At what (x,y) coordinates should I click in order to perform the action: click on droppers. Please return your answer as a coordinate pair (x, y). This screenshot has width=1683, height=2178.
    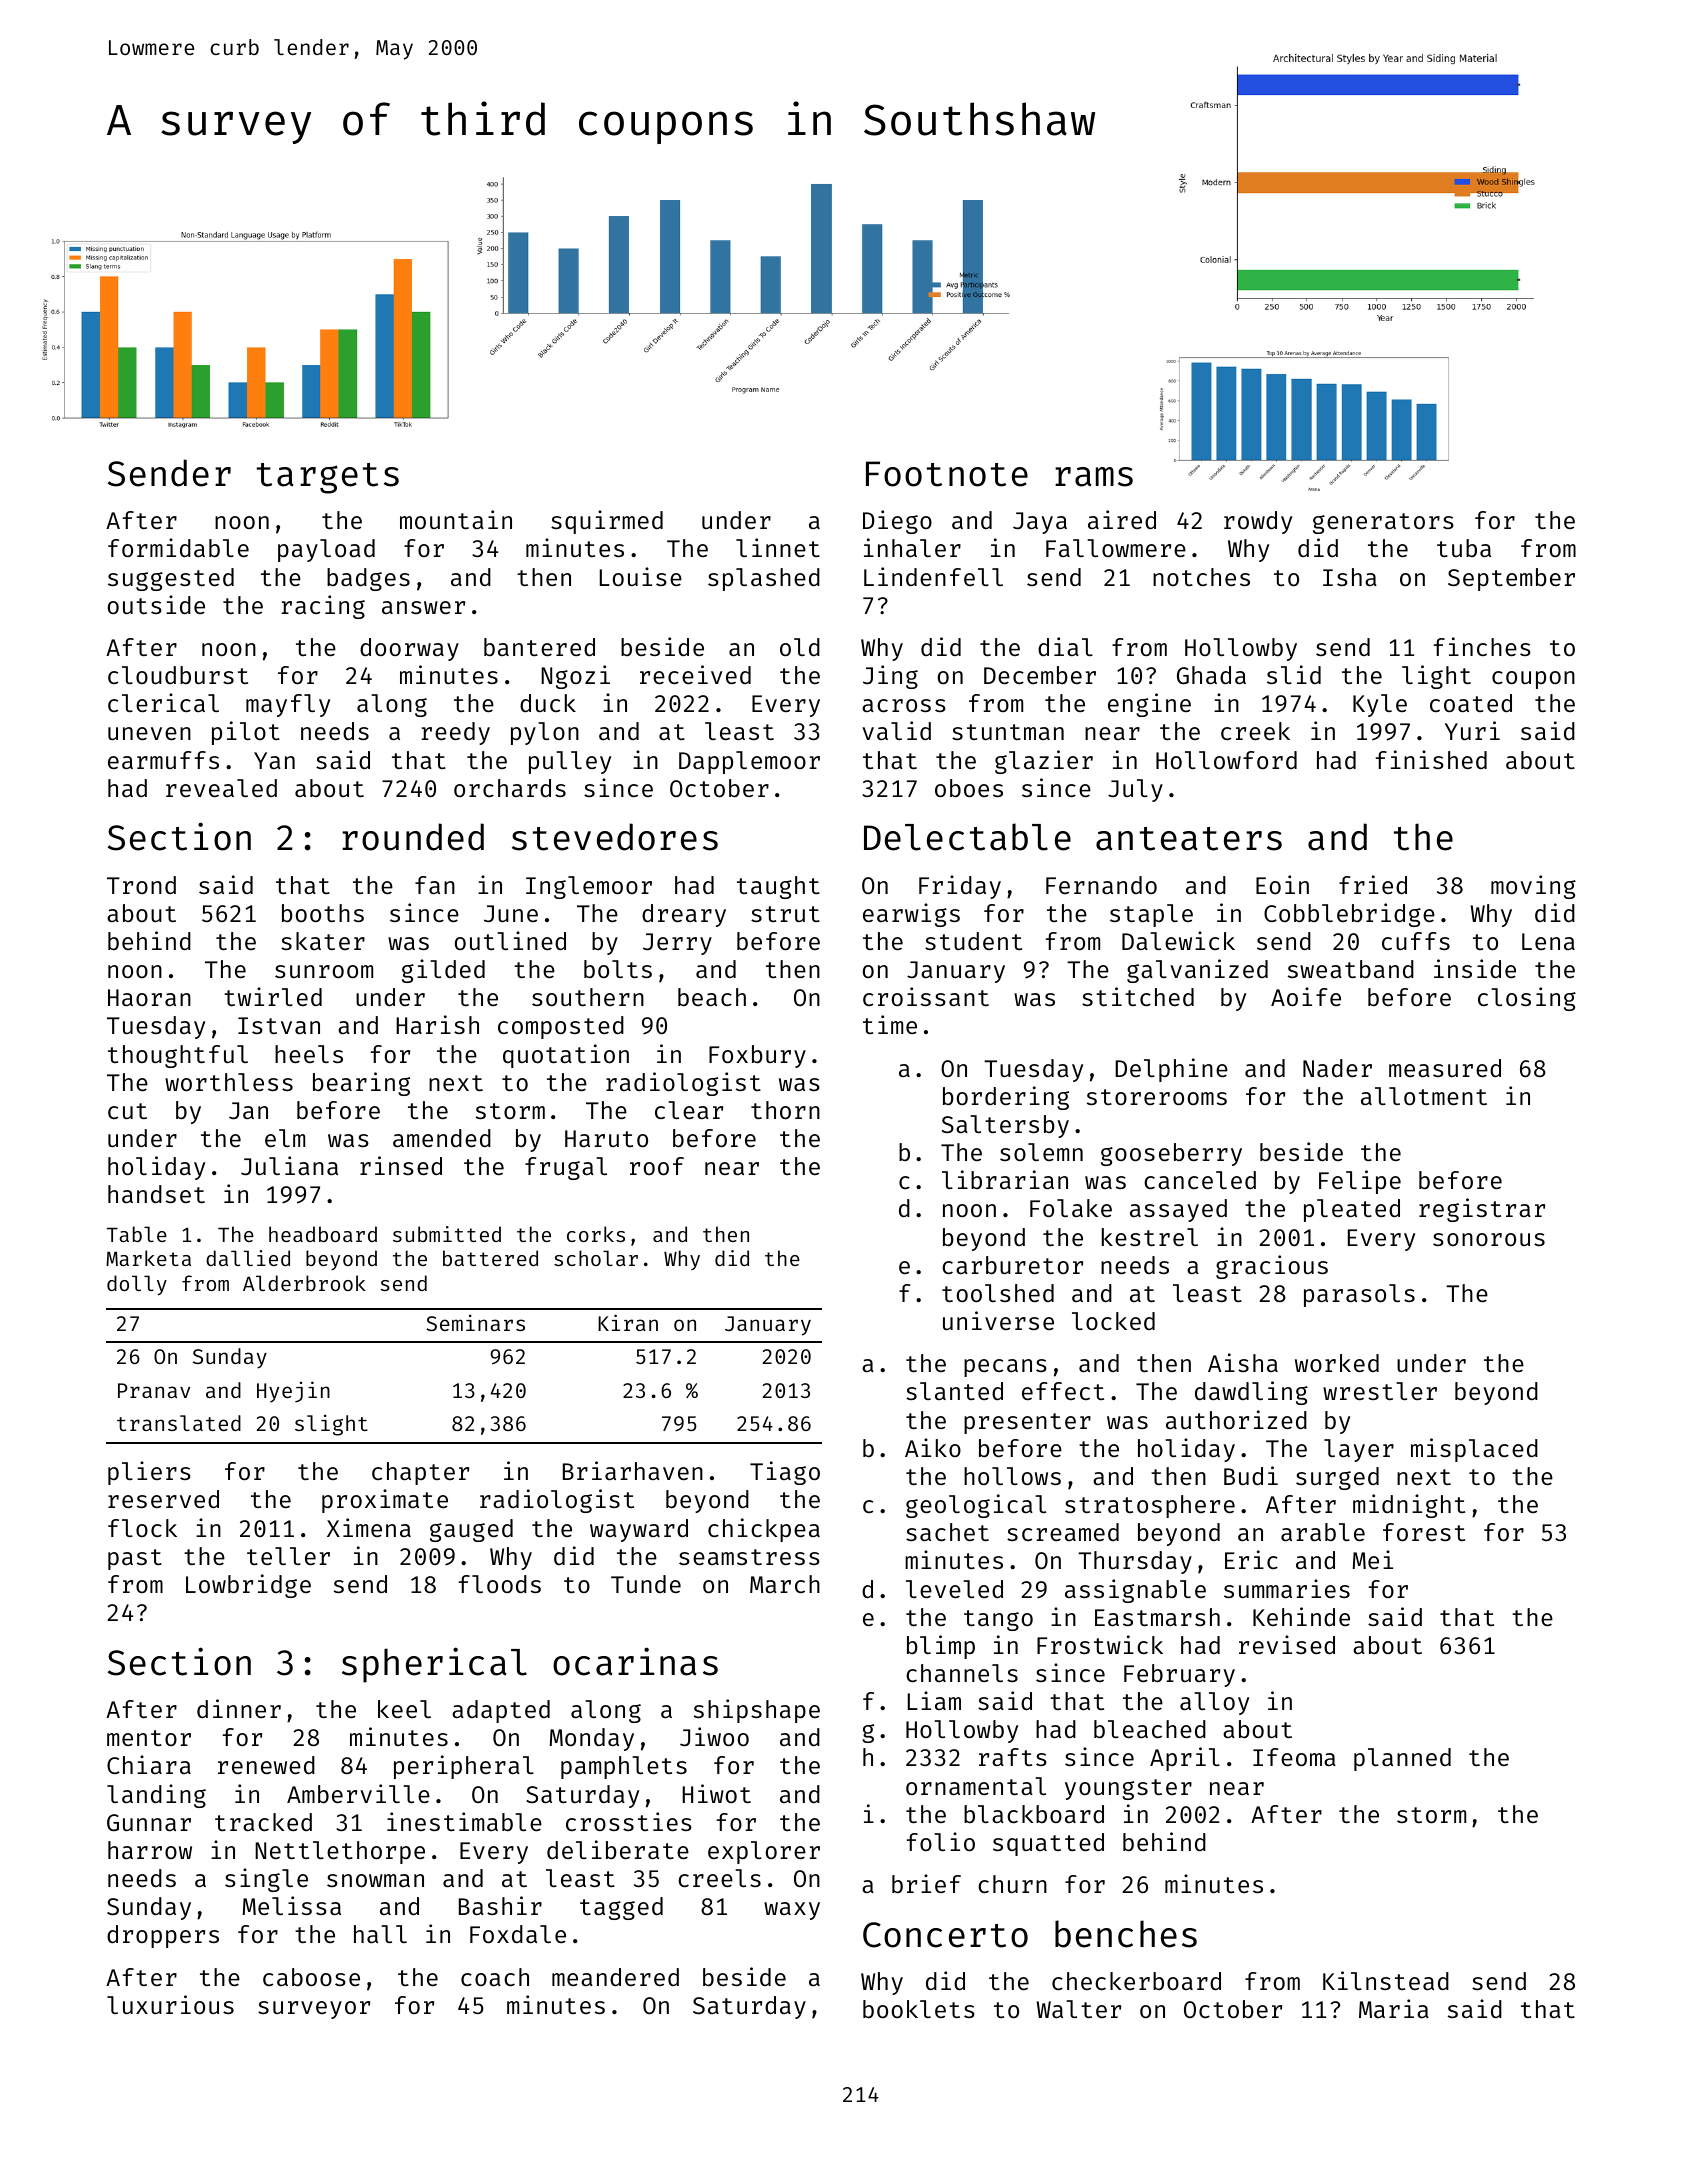
    Looking at the image, I should click on (163, 1936).
